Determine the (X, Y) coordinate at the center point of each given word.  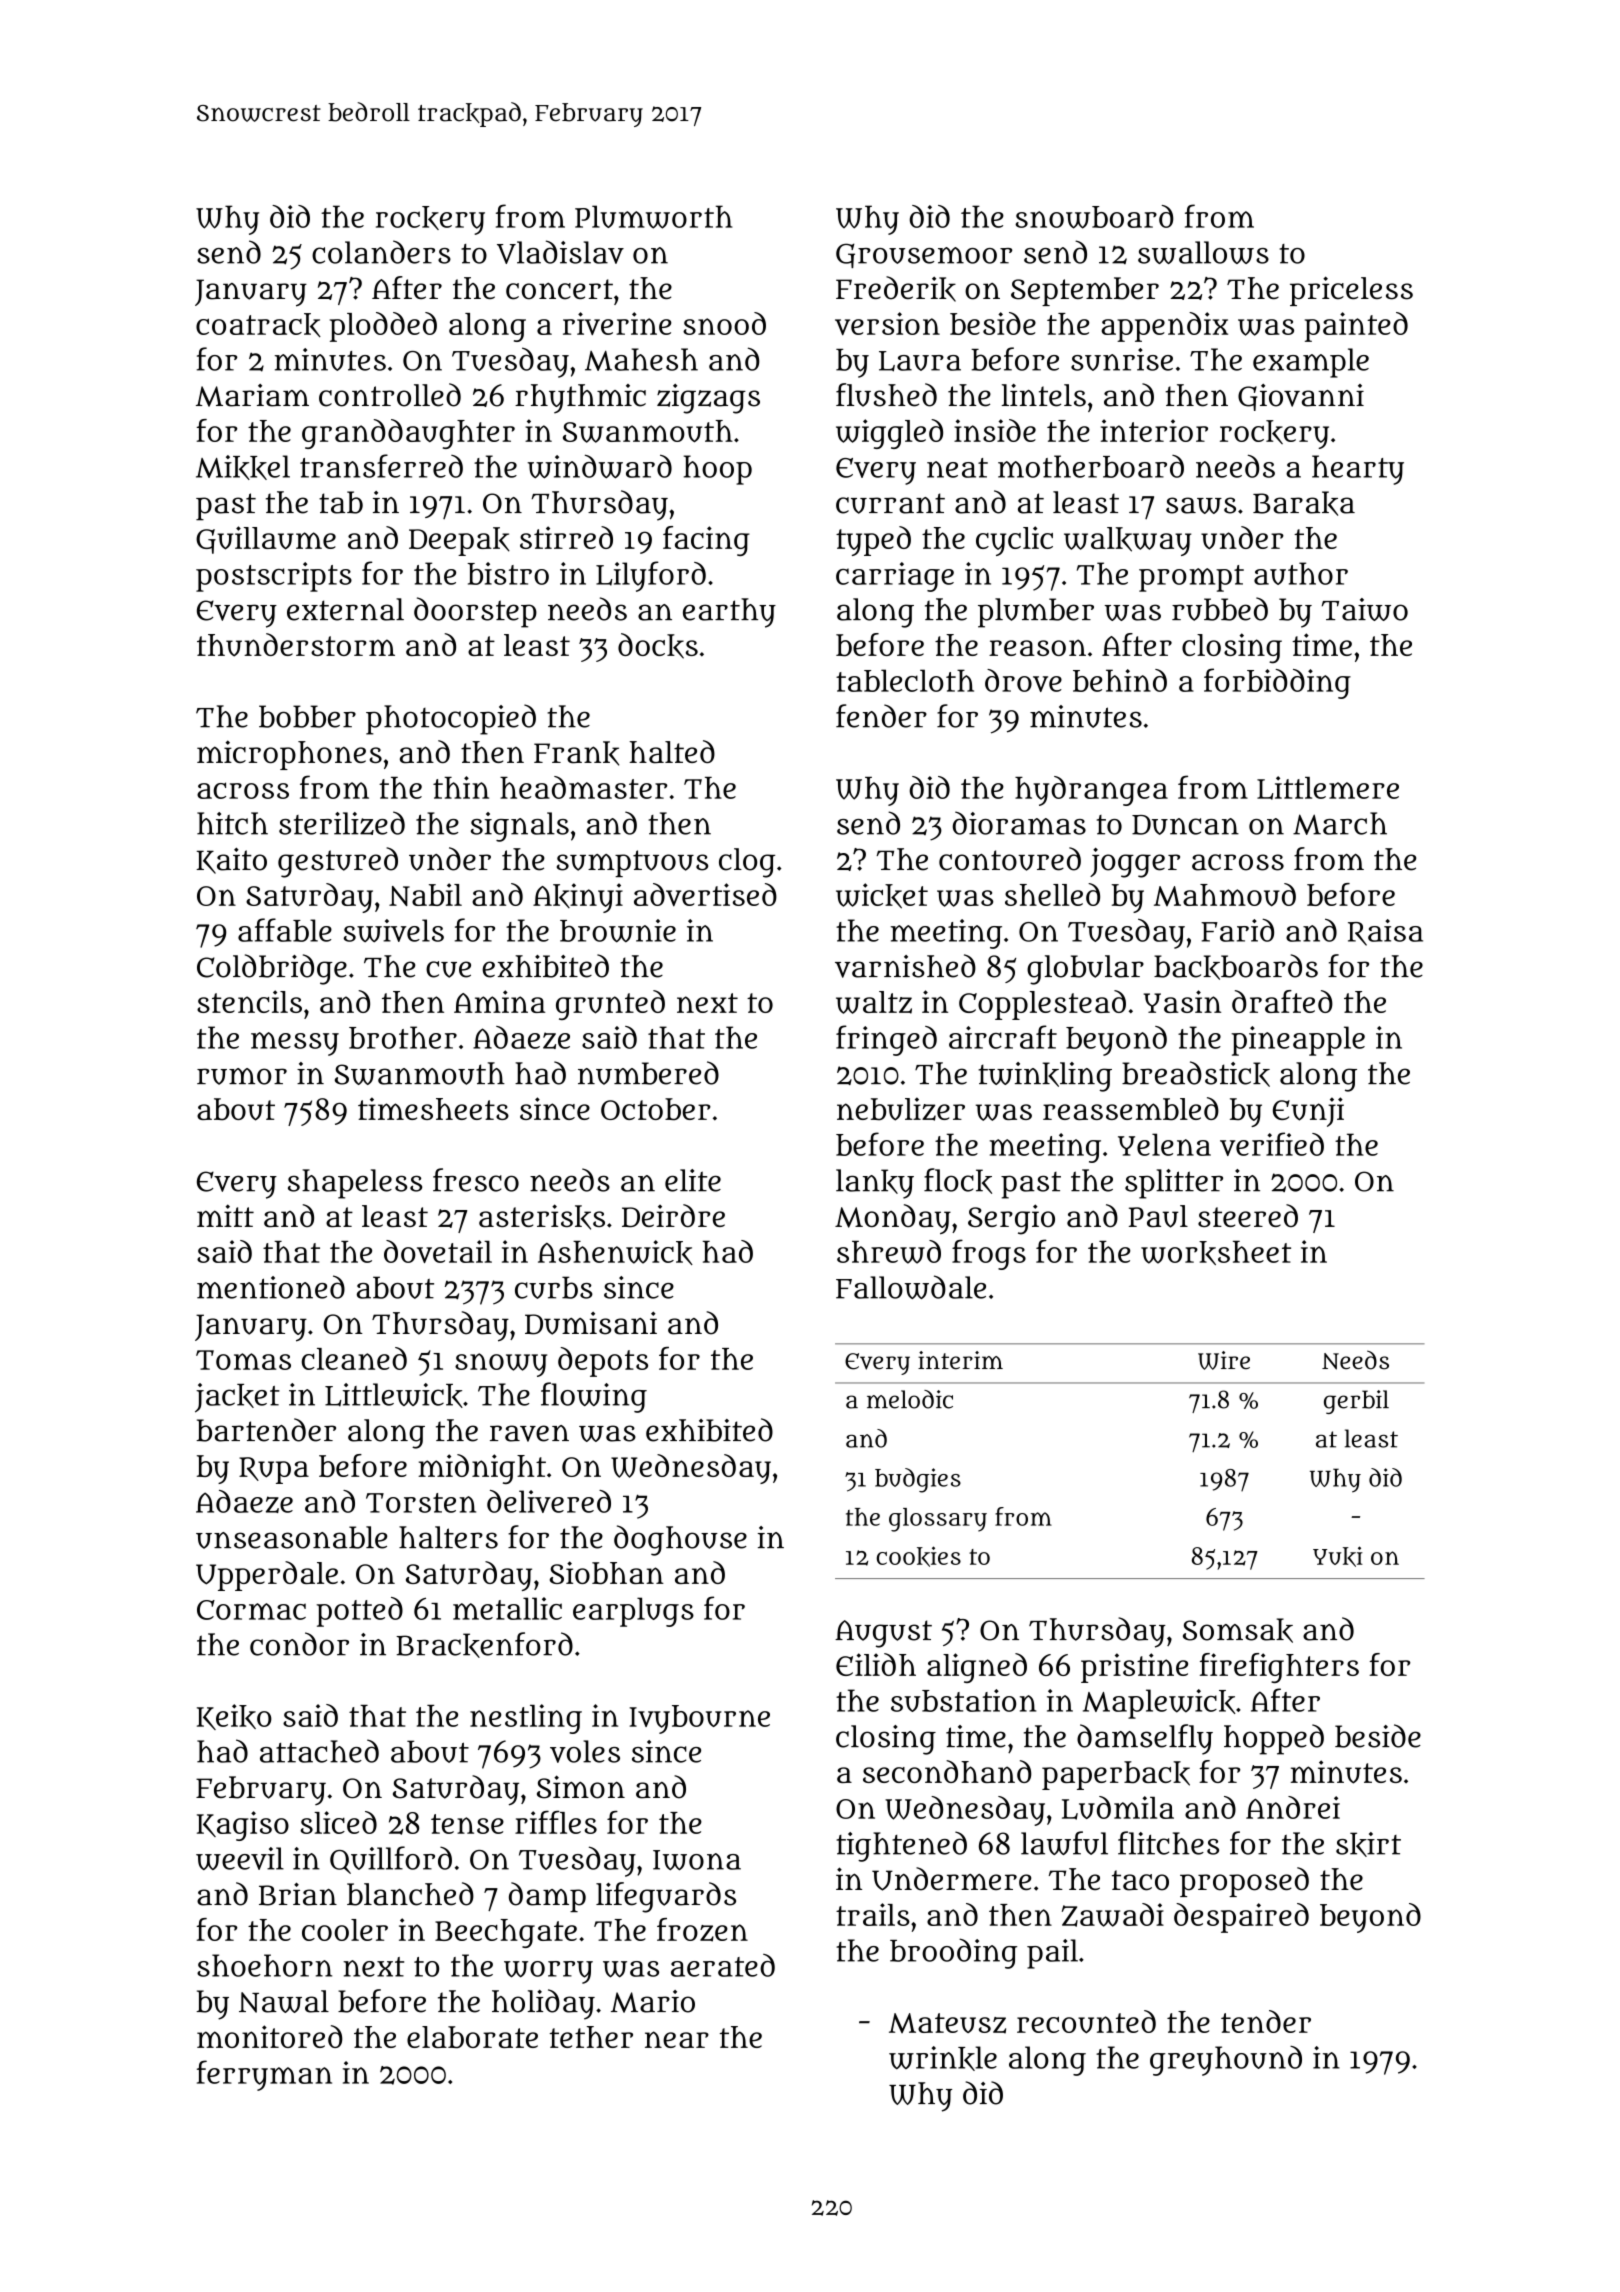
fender (881, 716)
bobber (307, 716)
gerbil (1356, 1402)
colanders (381, 252)
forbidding (1277, 683)
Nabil (425, 894)
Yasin (1182, 1001)
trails (873, 1914)
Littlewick (394, 1395)
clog (747, 863)
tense (467, 1824)
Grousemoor (924, 255)
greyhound (1226, 2061)
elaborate (472, 2037)
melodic (910, 1399)
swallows (1203, 252)
